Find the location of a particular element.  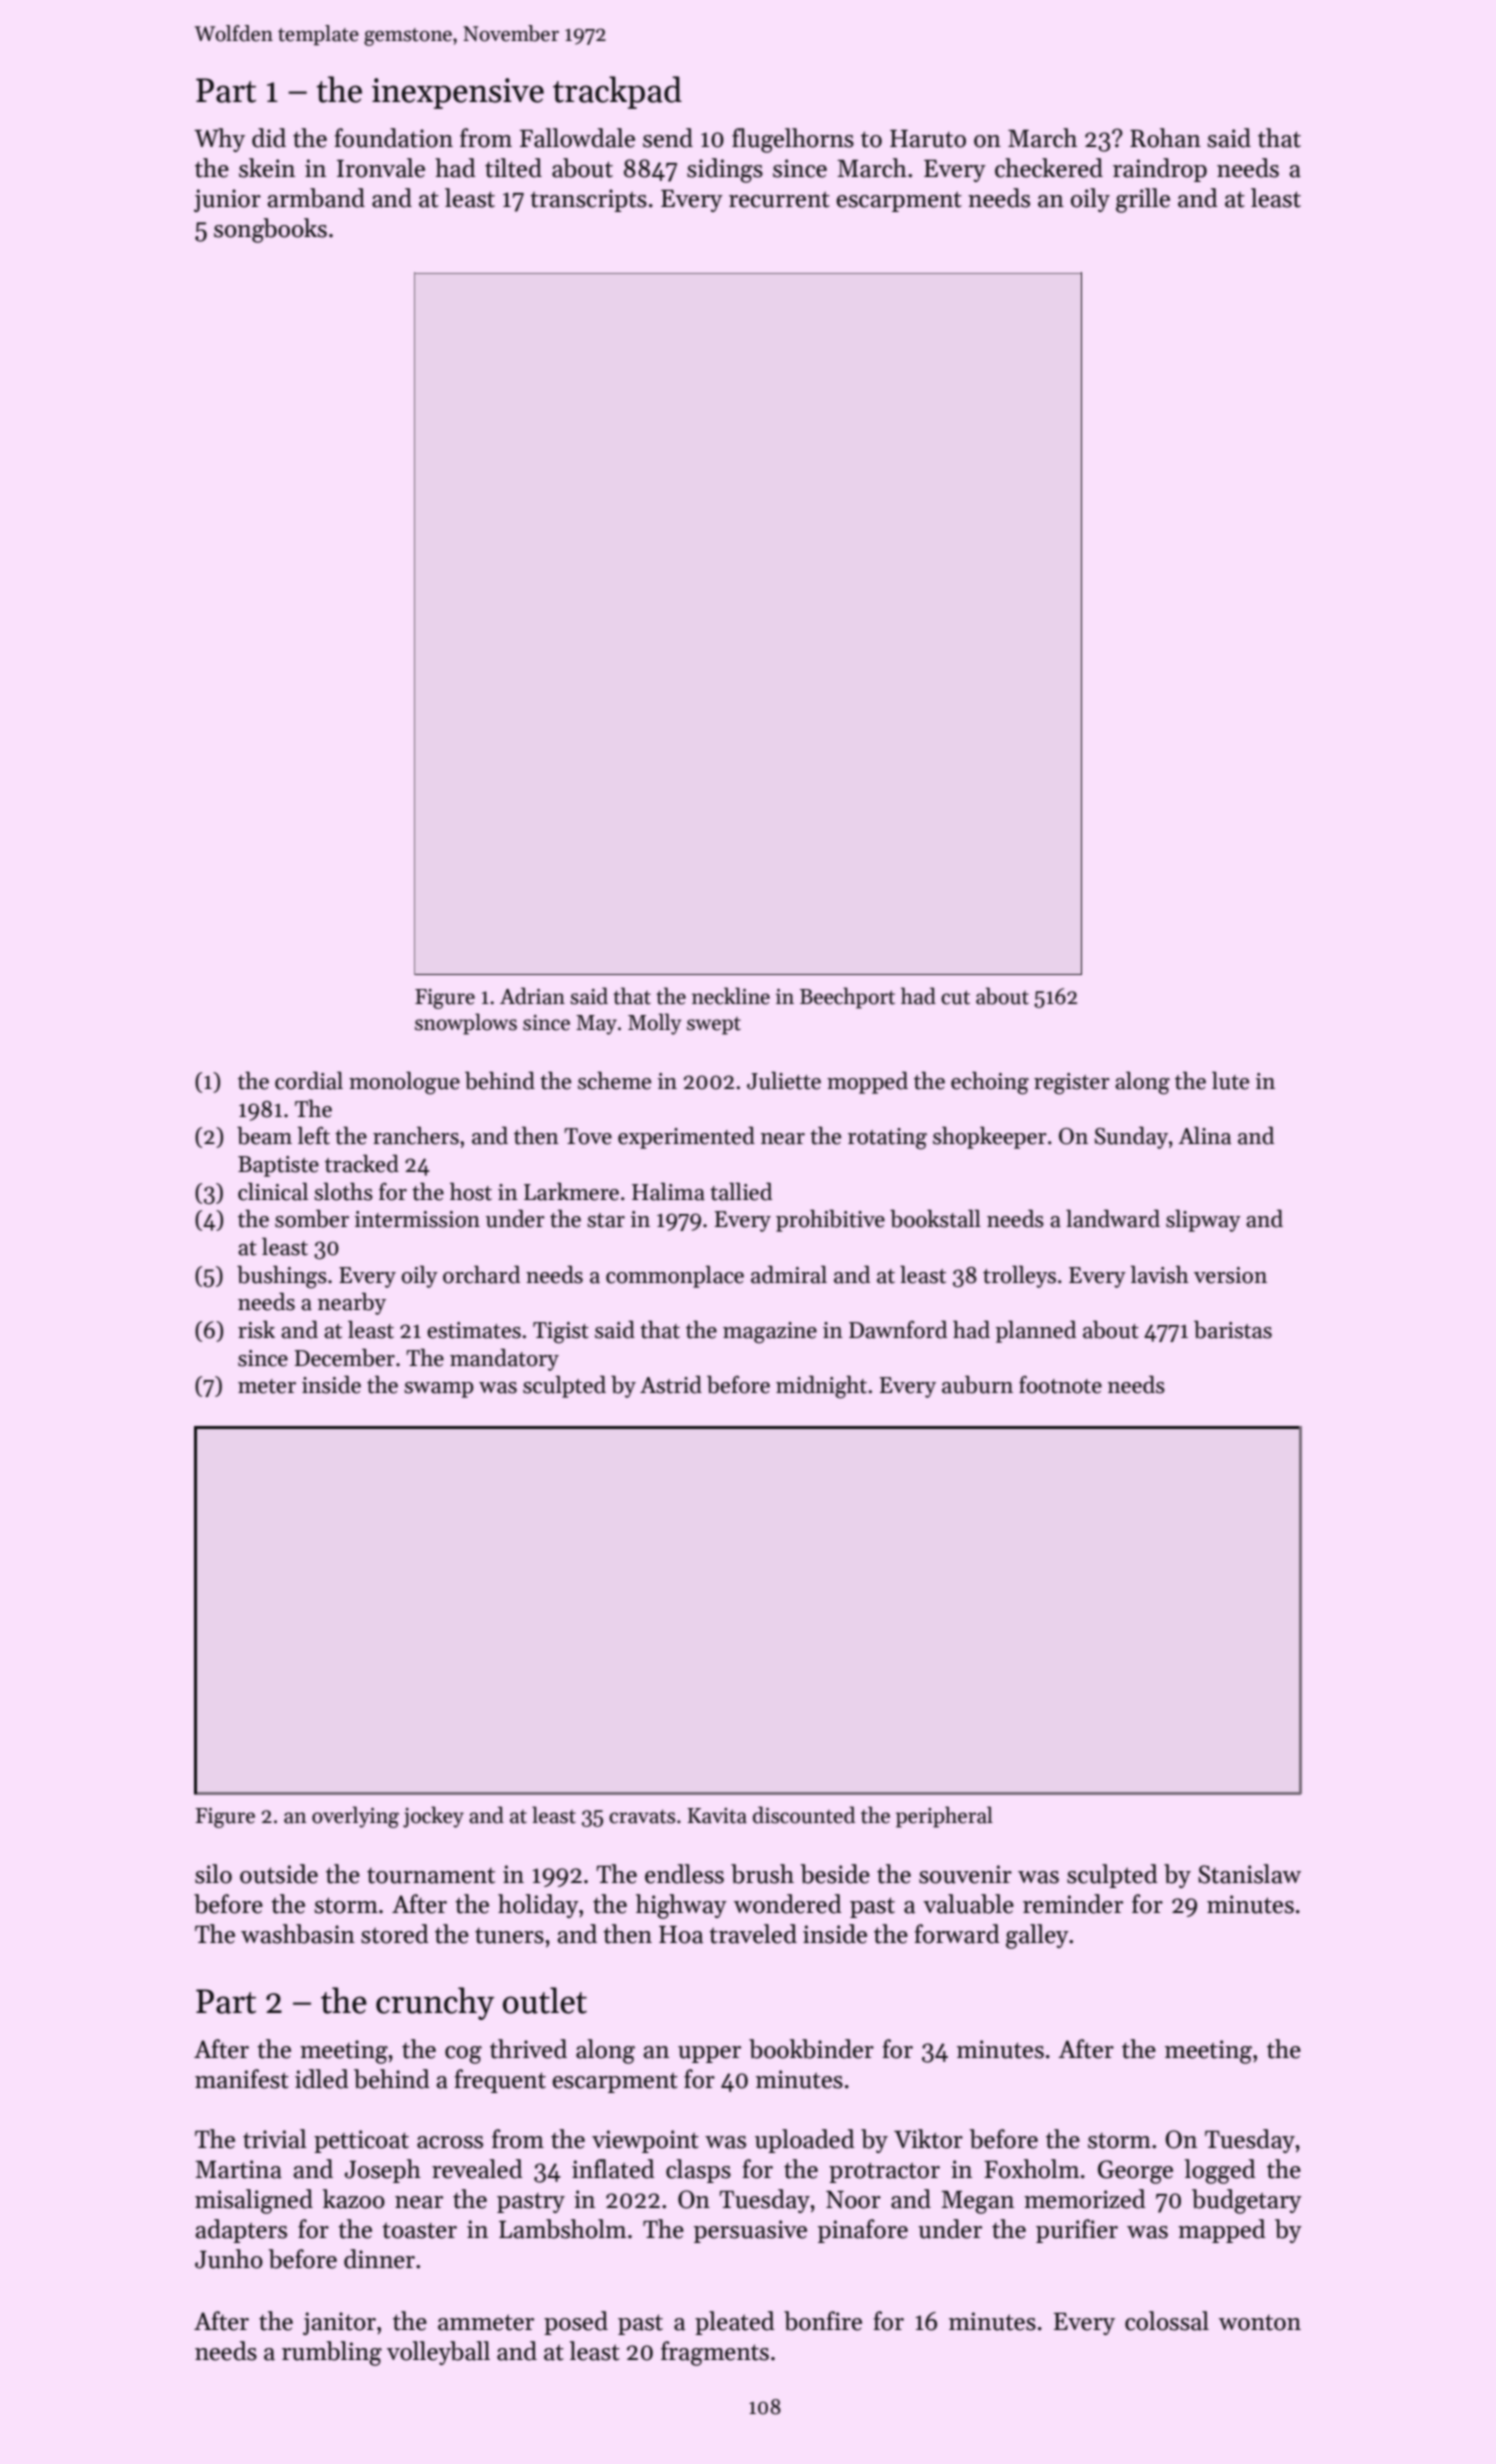

bookbinder is located at coordinates (811, 2049).
